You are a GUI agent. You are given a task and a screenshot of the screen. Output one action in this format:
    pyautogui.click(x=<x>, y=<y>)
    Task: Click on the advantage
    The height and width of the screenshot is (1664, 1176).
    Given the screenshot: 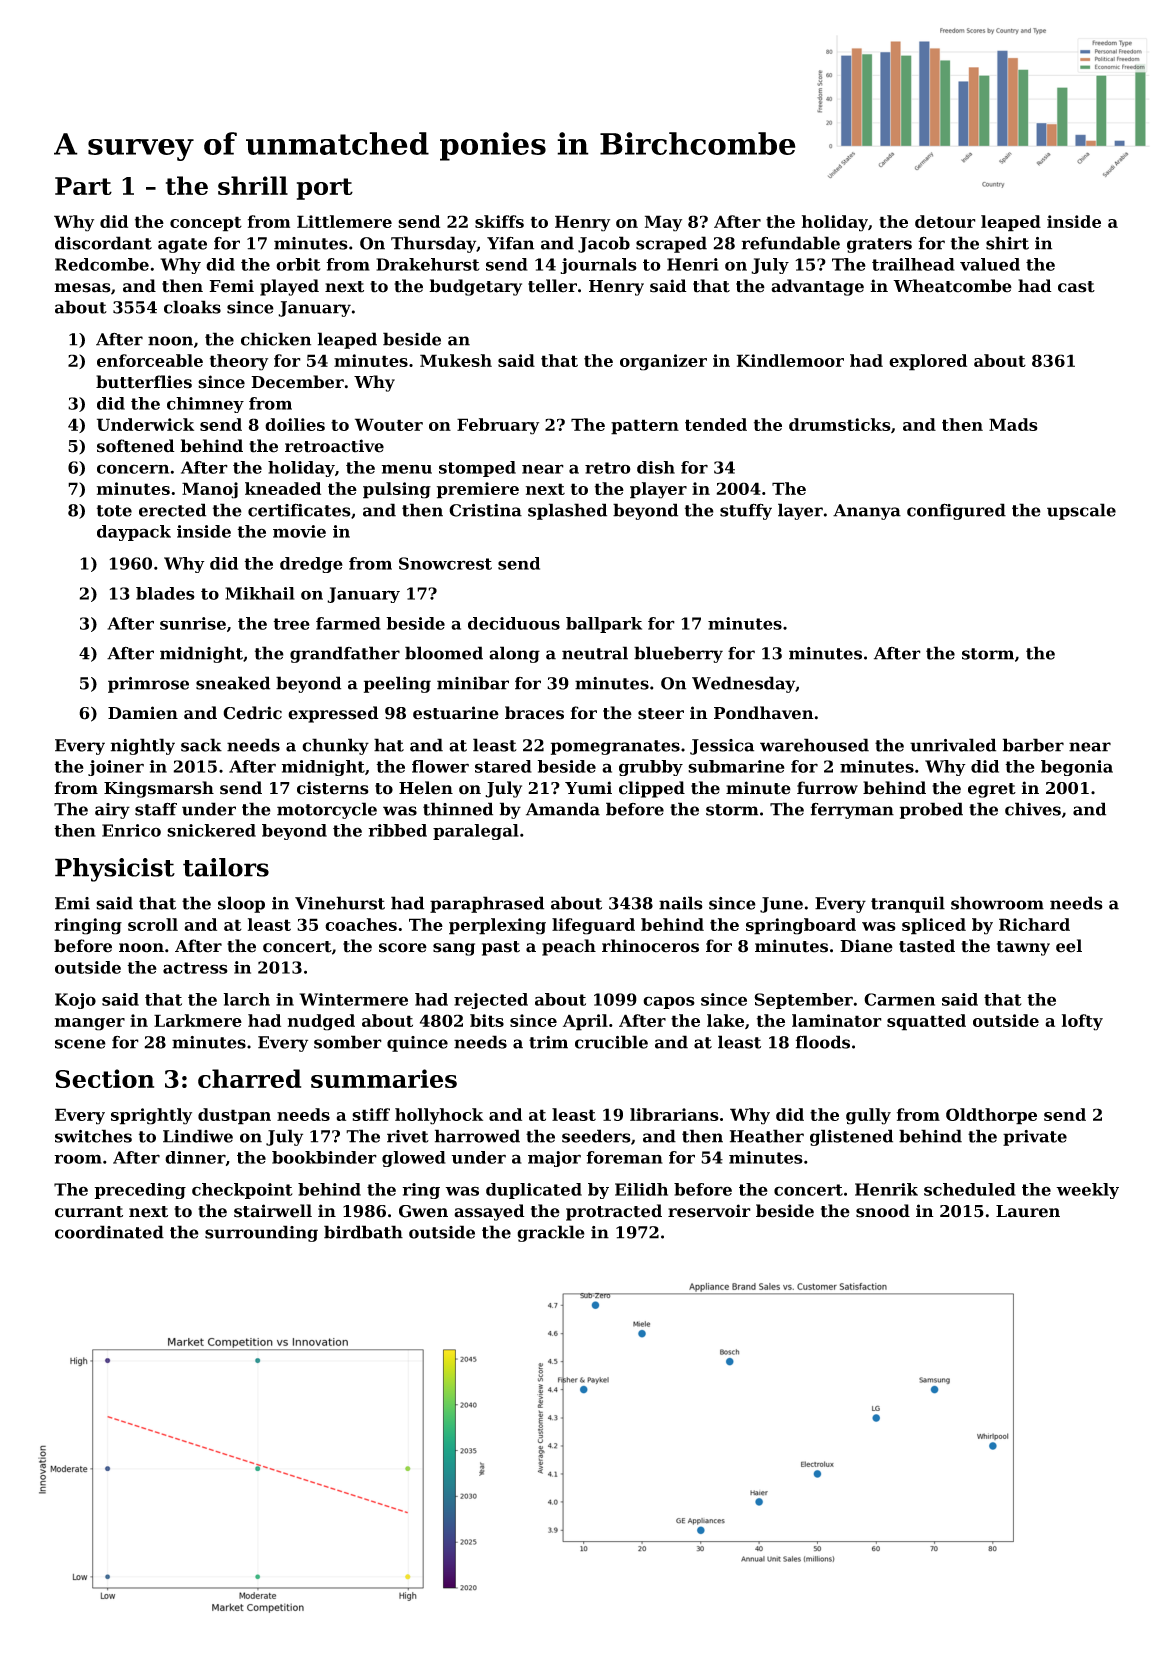 What is the action you would take?
    pyautogui.click(x=817, y=287)
